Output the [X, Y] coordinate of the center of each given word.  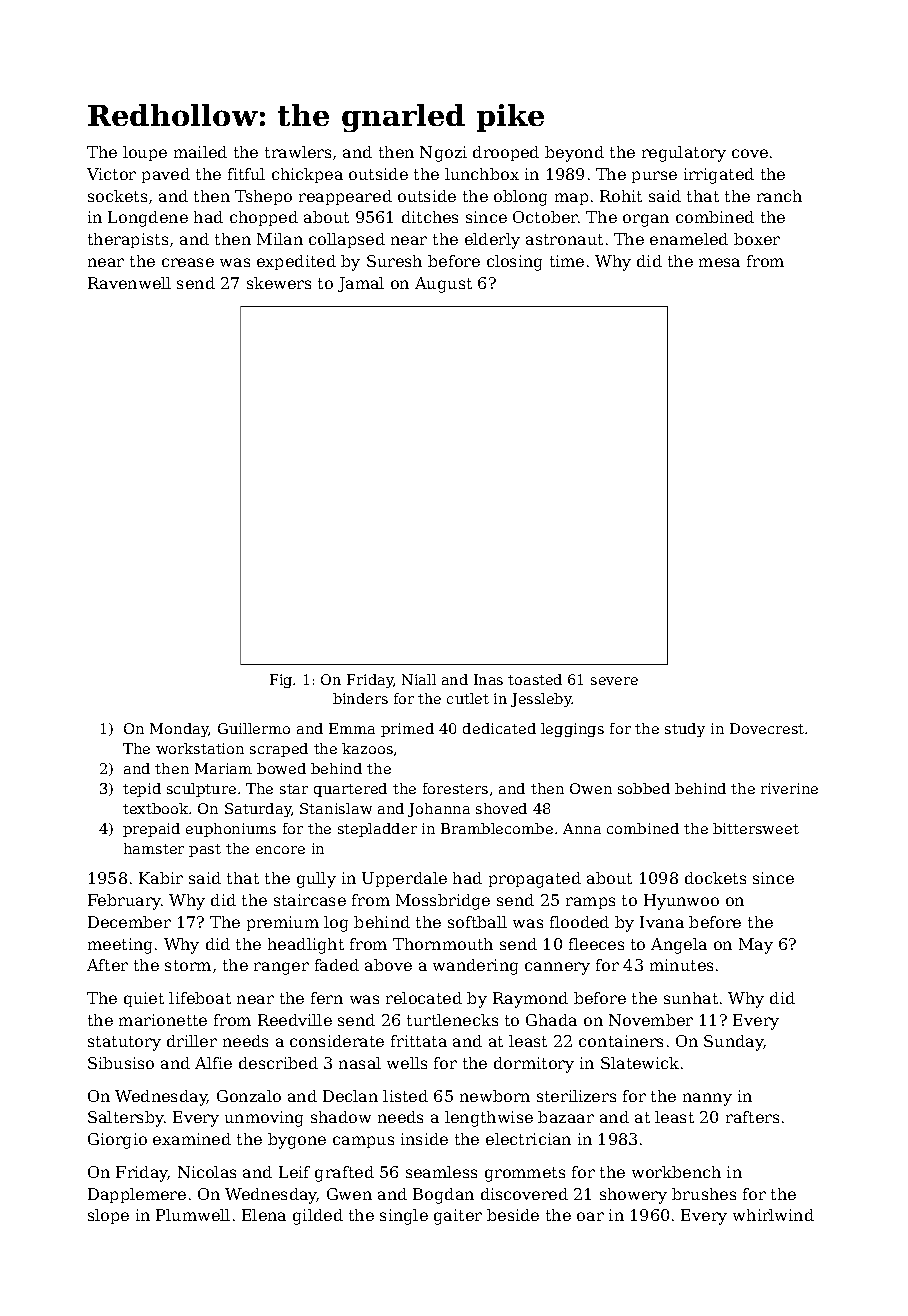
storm [188, 965]
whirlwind [773, 1215]
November [651, 1020]
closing [514, 263]
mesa [719, 262]
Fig [281, 681]
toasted [535, 679]
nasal [360, 1063]
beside [513, 1215]
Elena [264, 1215]
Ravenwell [129, 283]
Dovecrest [767, 728]
